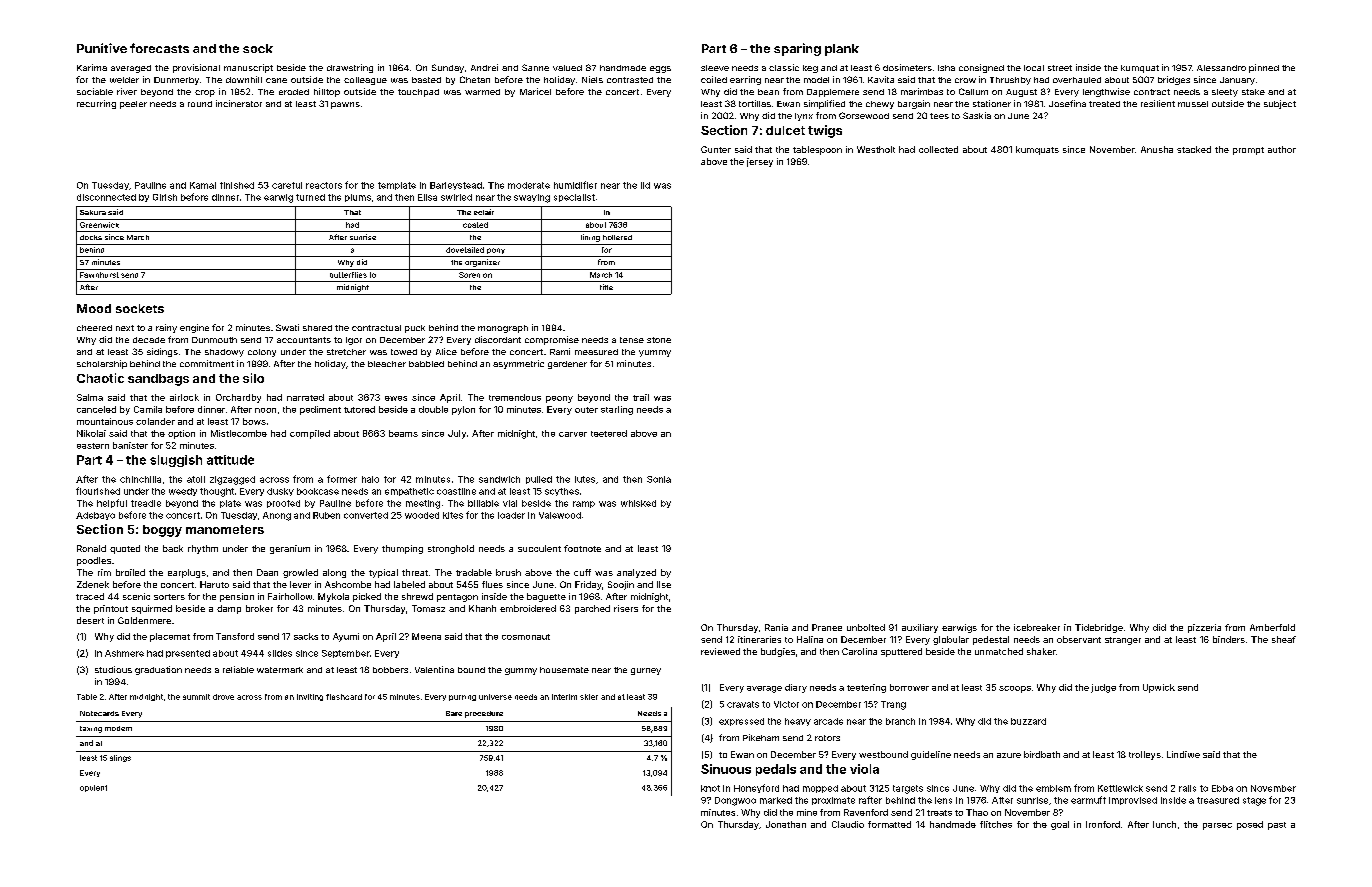 The image size is (1372, 887). Describe the element at coordinates (1060, 825) in the page. I see `goal` at that location.
